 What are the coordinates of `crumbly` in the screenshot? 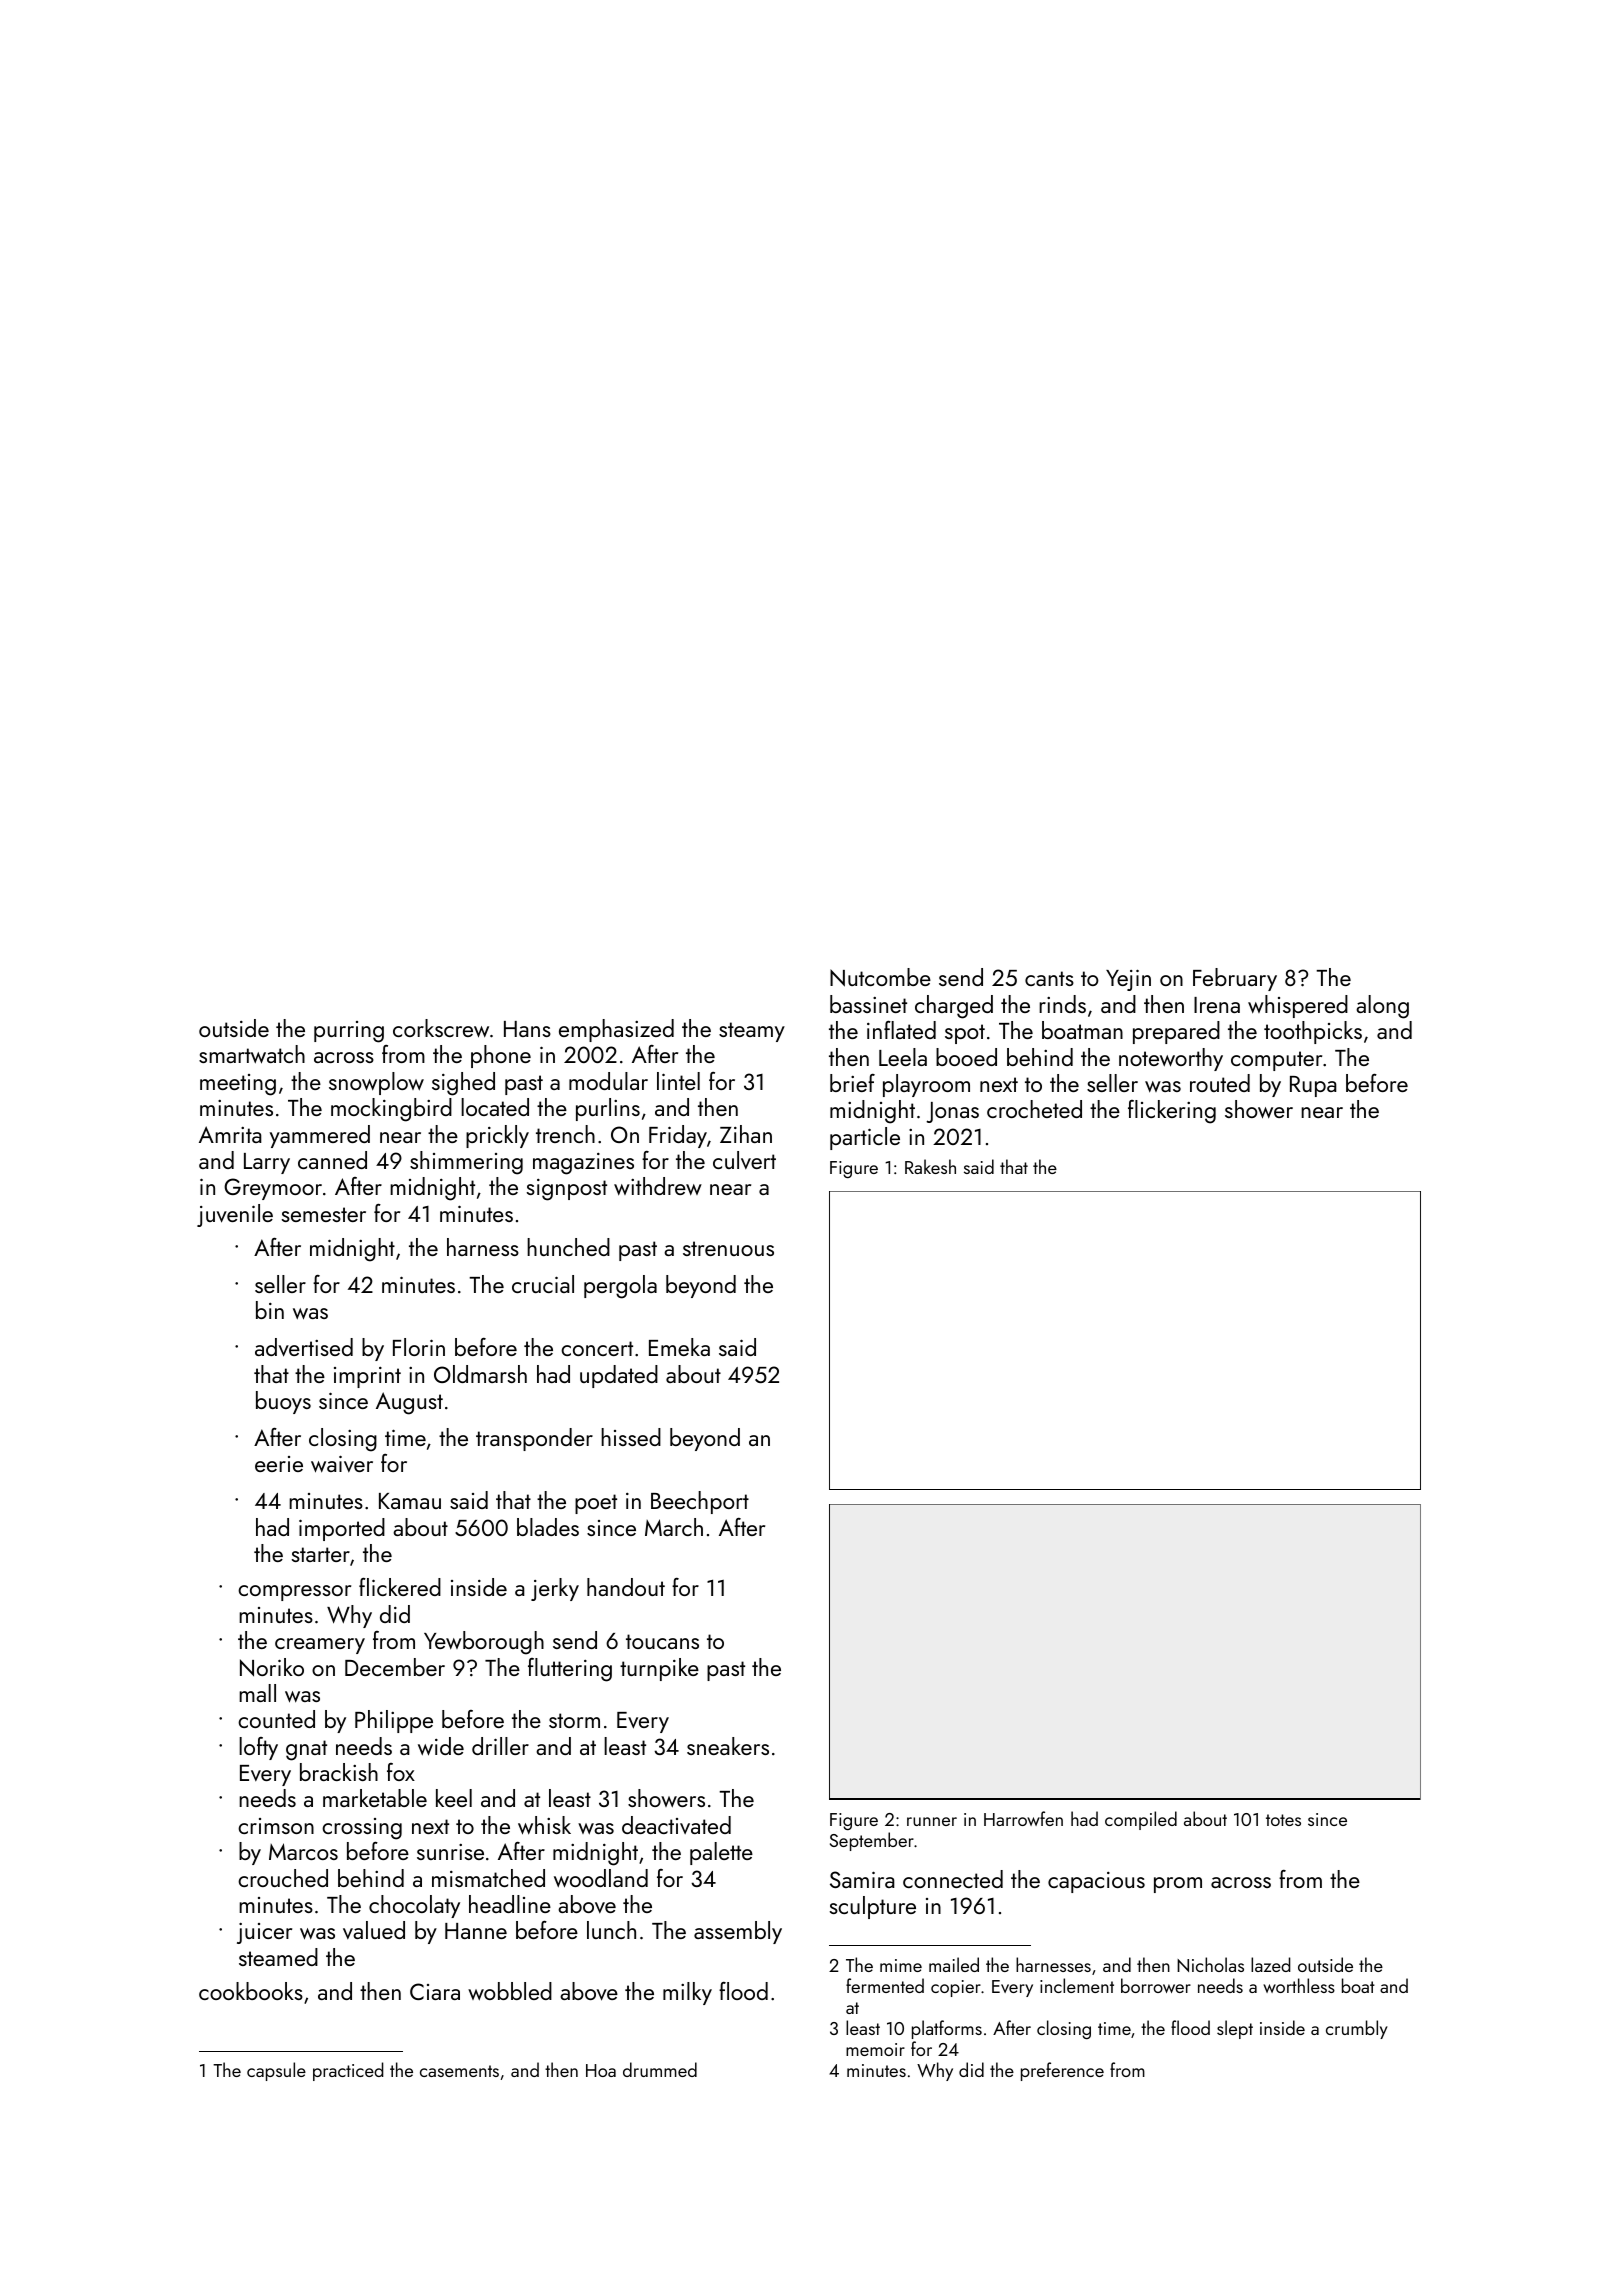 It's located at (1357, 2029).
